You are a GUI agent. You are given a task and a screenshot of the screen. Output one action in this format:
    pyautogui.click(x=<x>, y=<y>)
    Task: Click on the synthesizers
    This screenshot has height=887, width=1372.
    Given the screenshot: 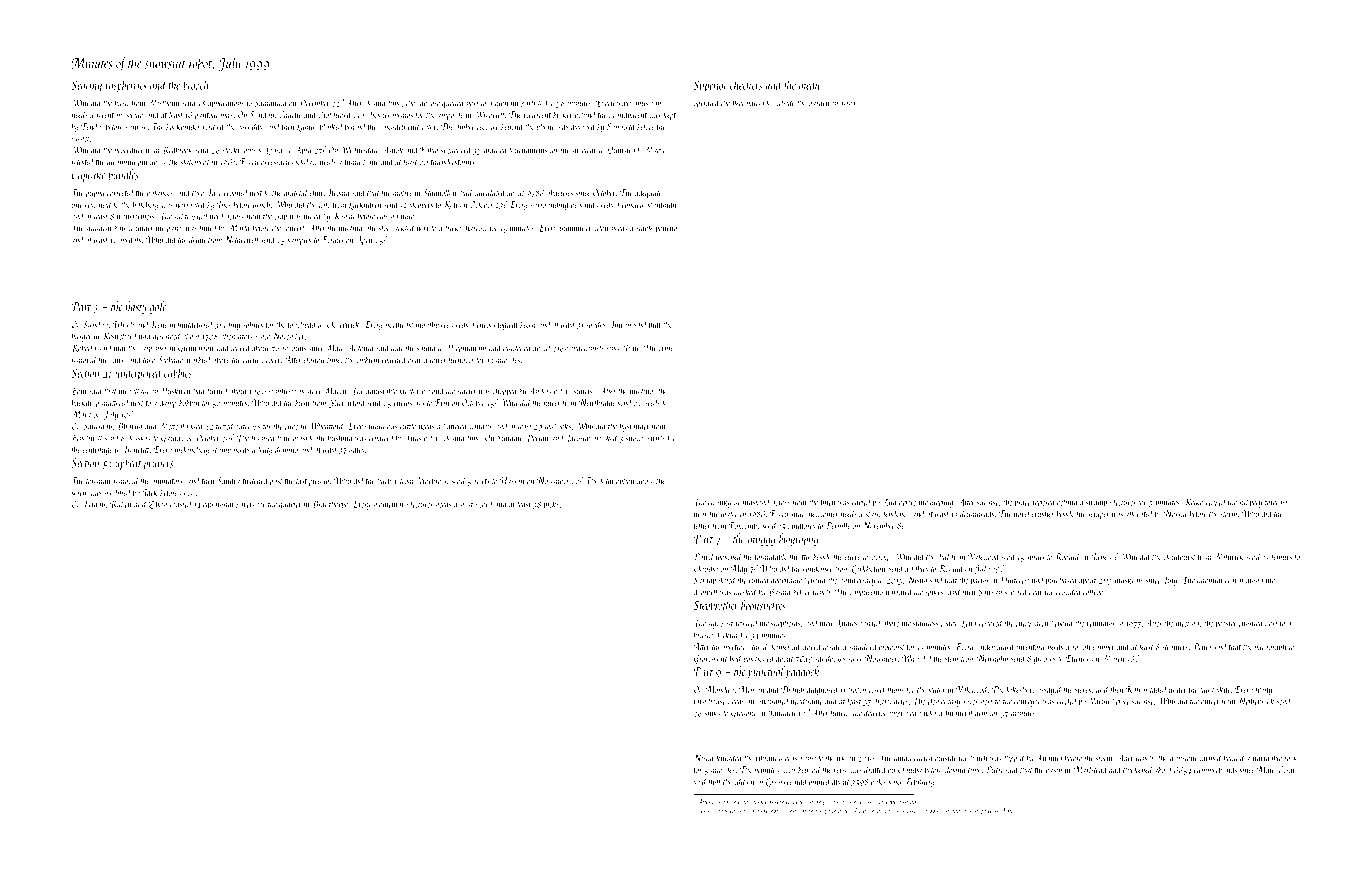 What is the action you would take?
    pyautogui.click(x=286, y=391)
